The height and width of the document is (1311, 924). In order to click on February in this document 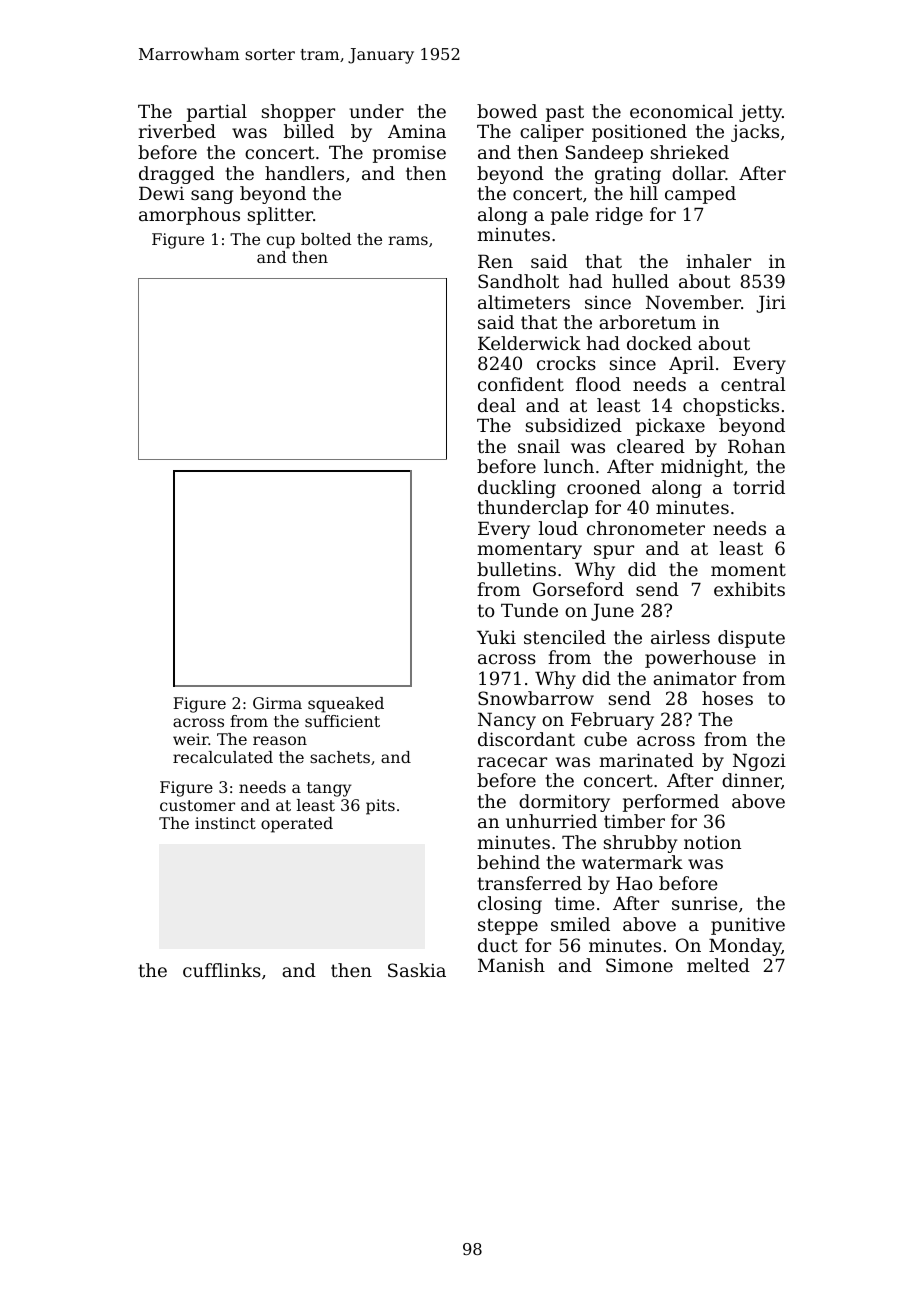, I will do `click(612, 721)`.
